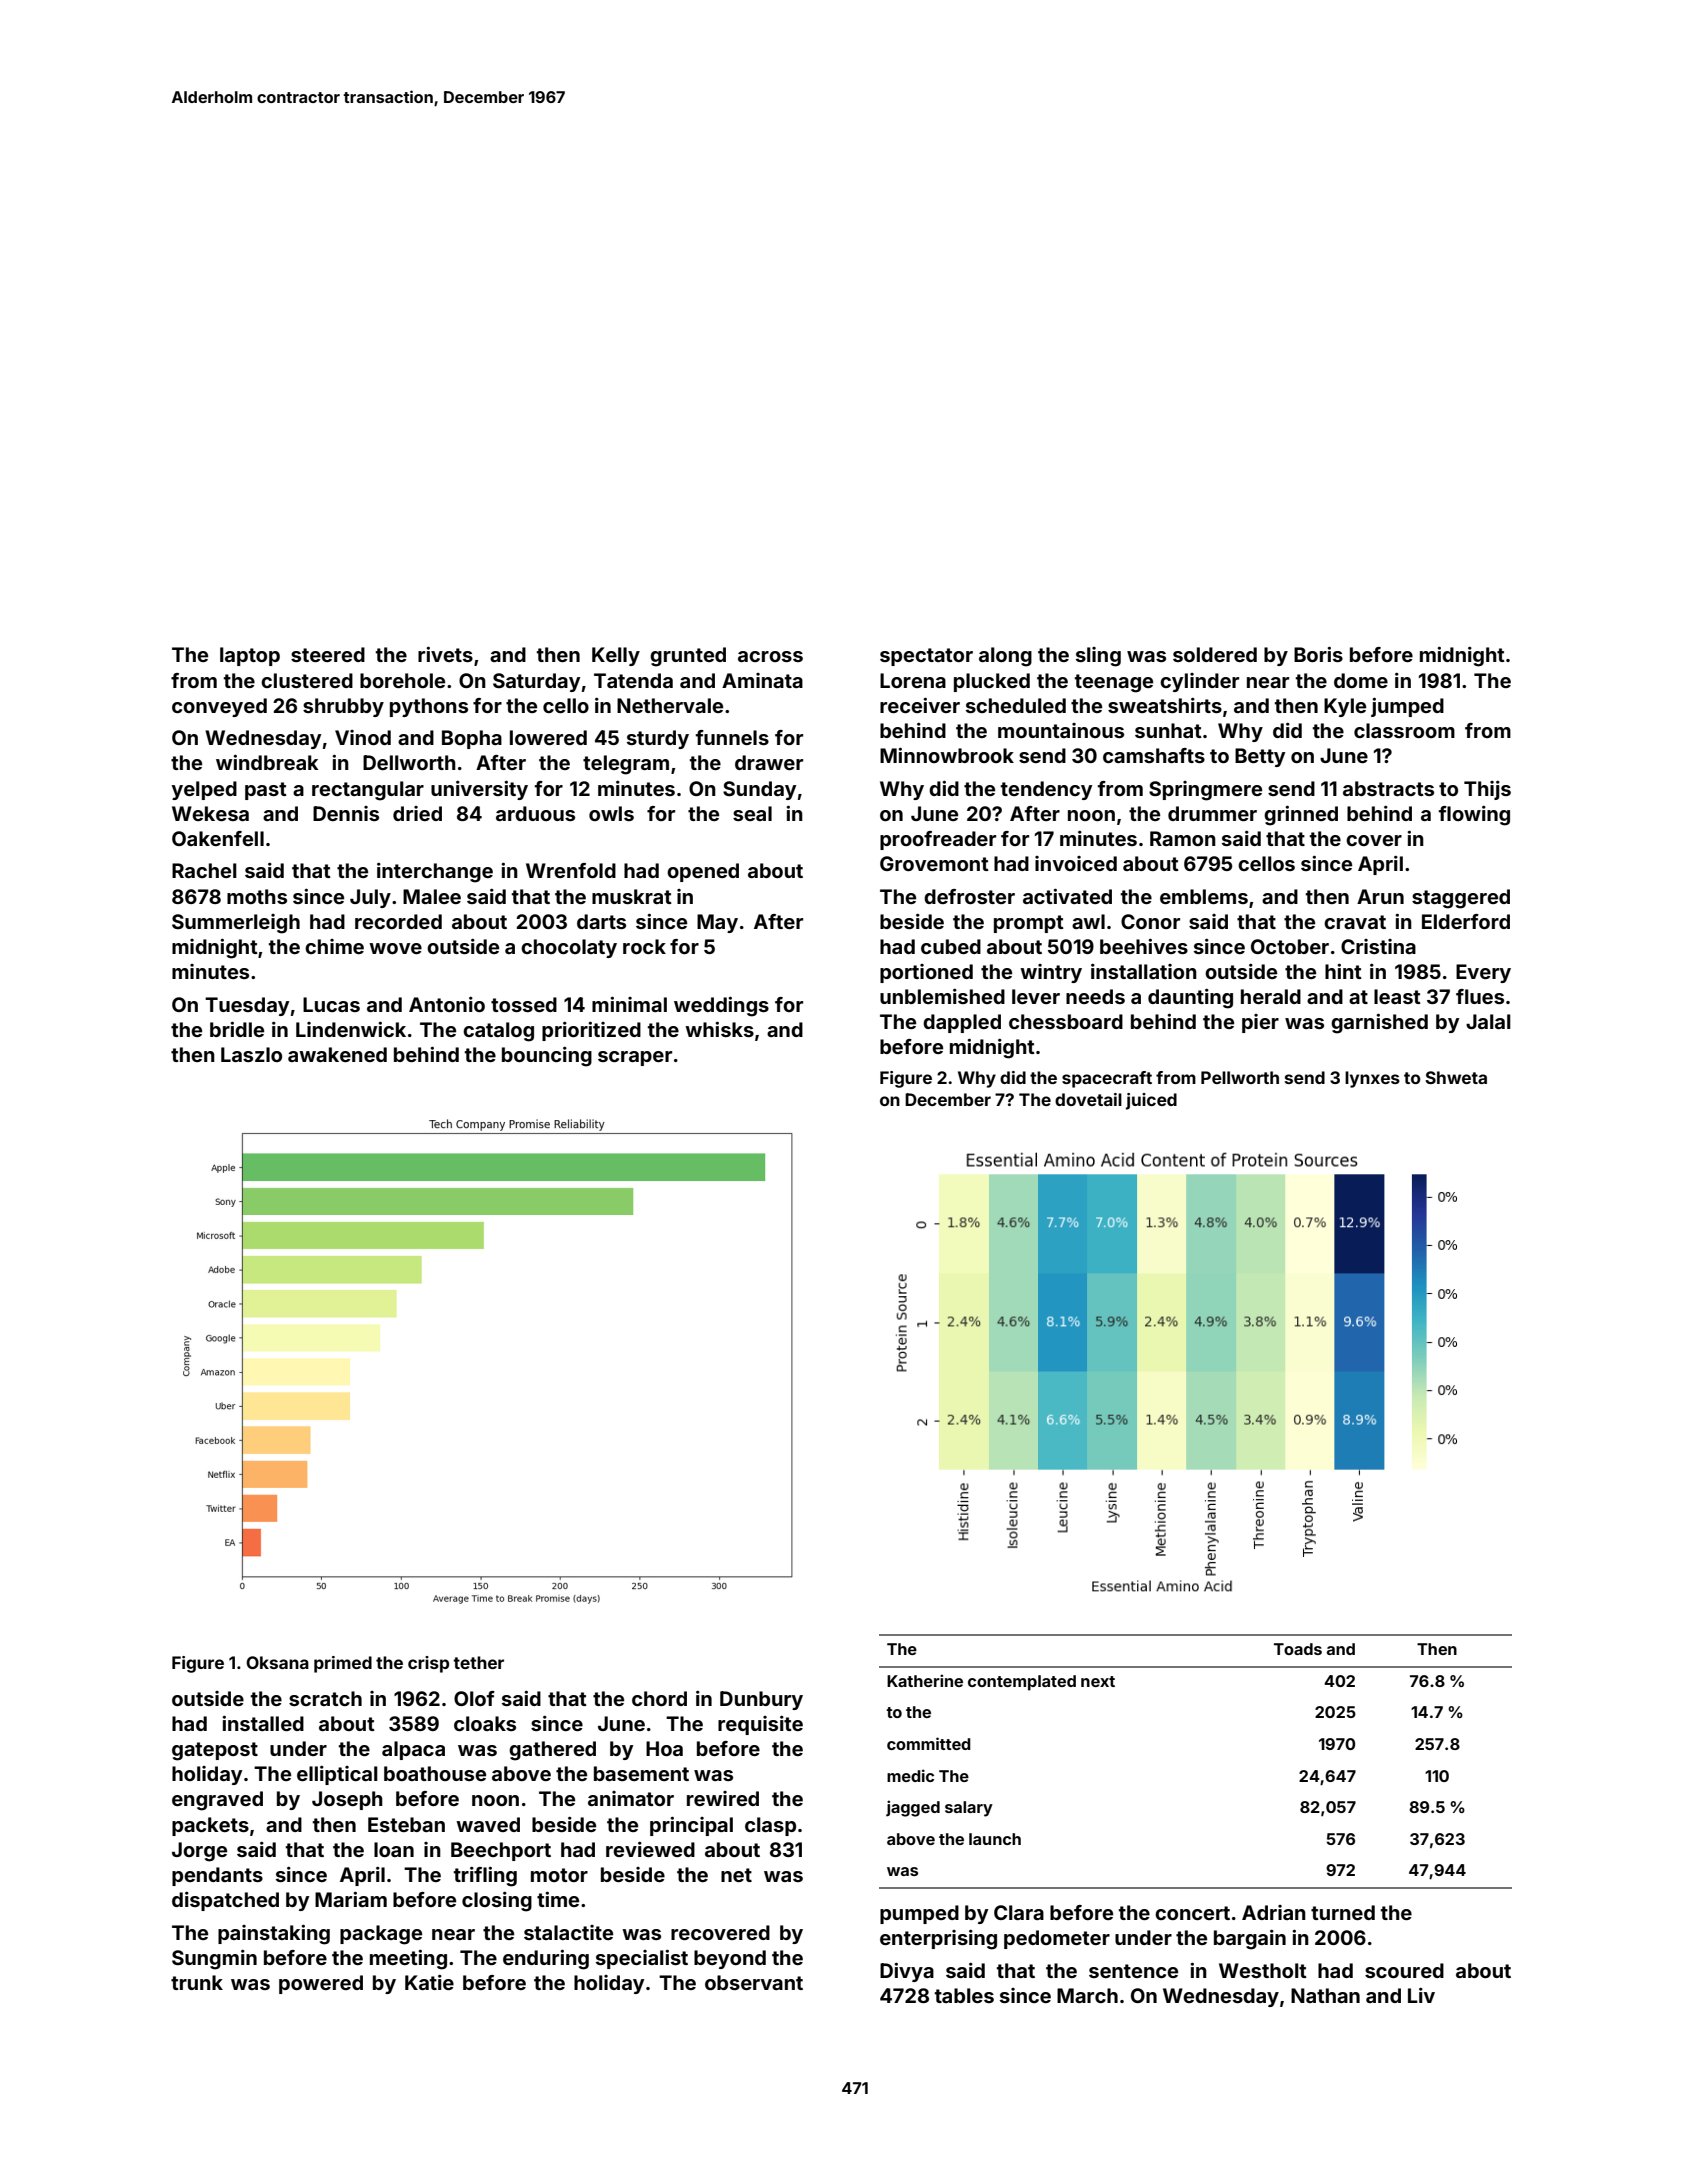 This screenshot has height=2178, width=1683. I want to click on camshafts, so click(1154, 755).
